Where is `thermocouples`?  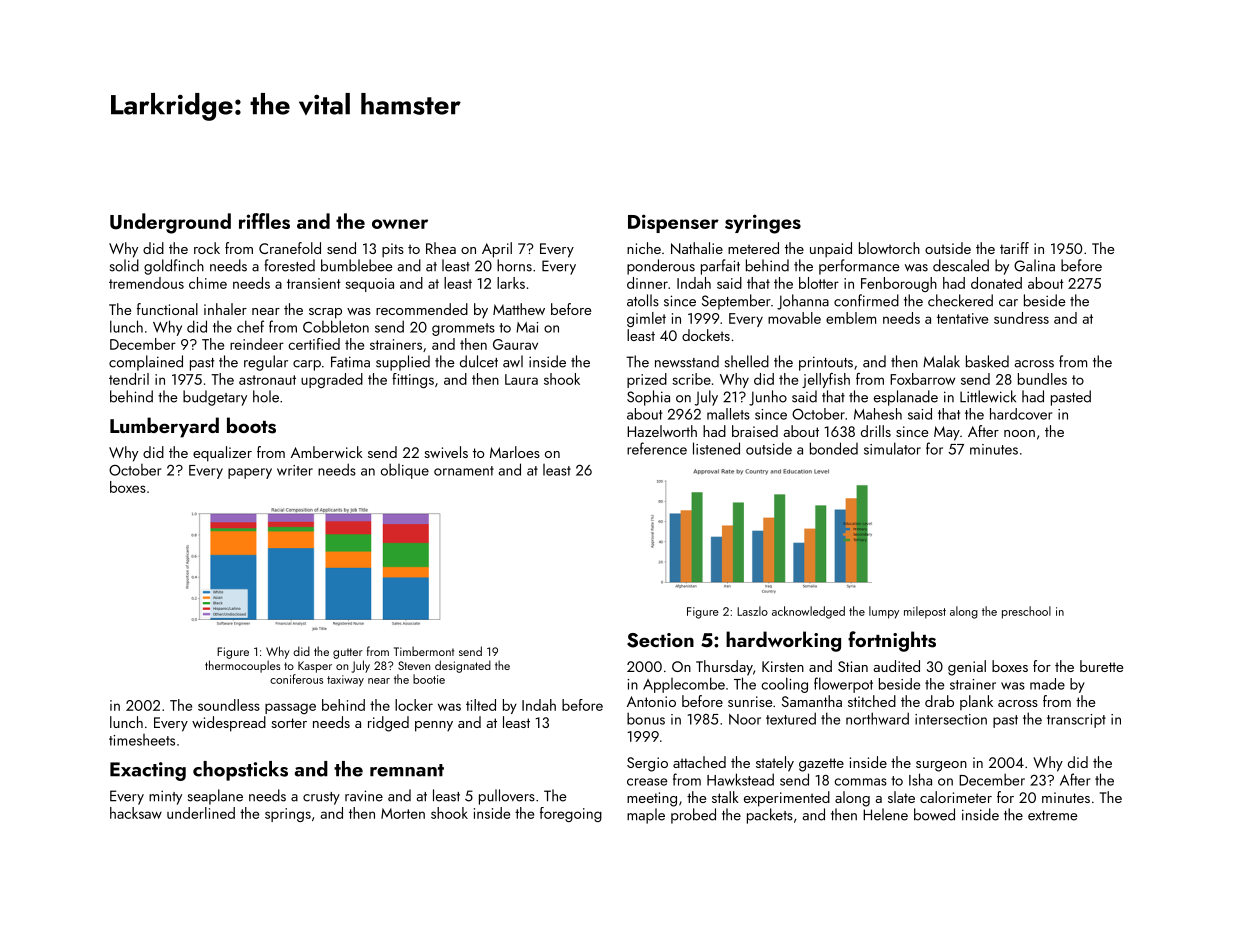 thermocouples is located at coordinates (242, 666).
